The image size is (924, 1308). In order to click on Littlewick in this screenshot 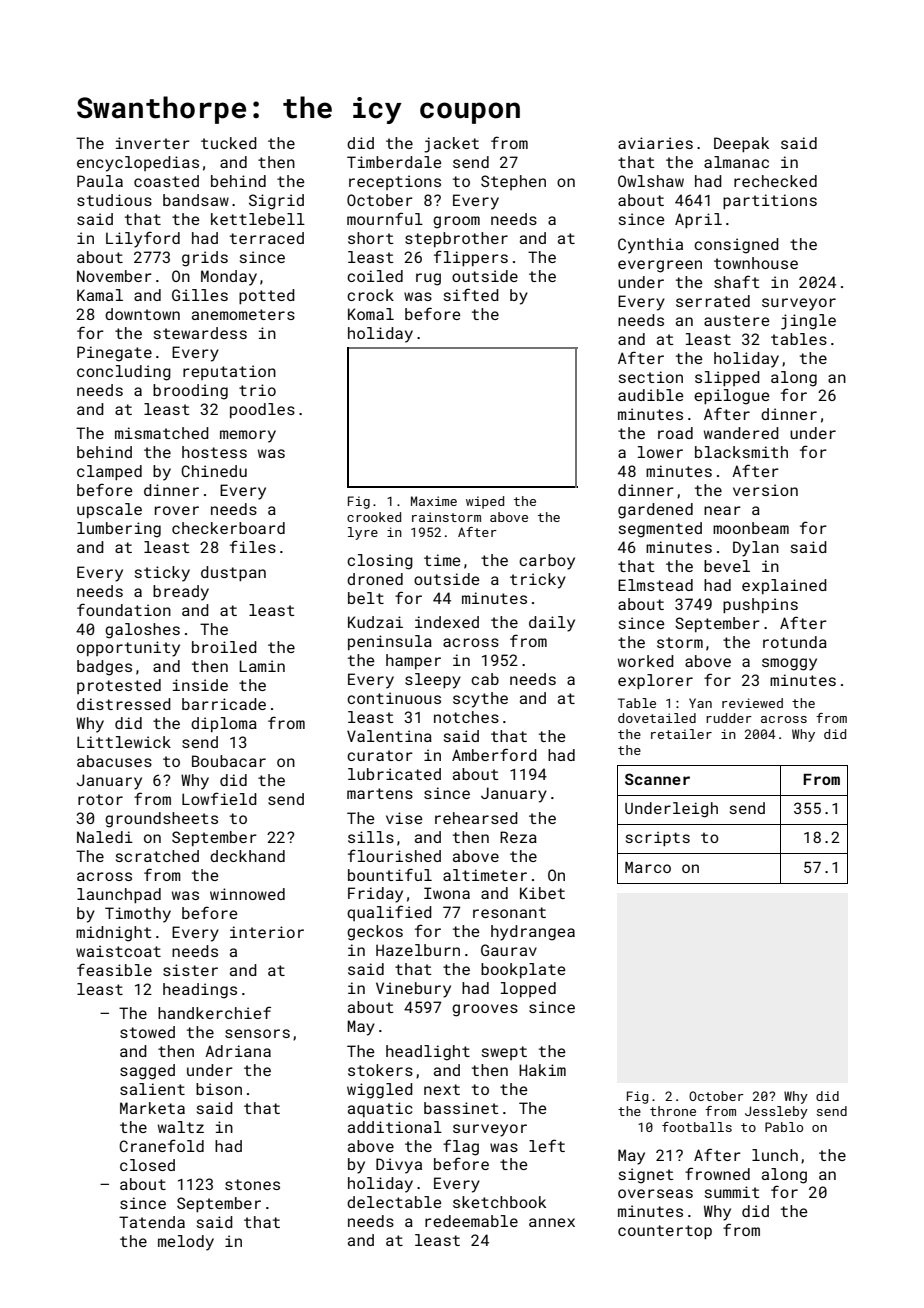, I will do `click(124, 742)`.
